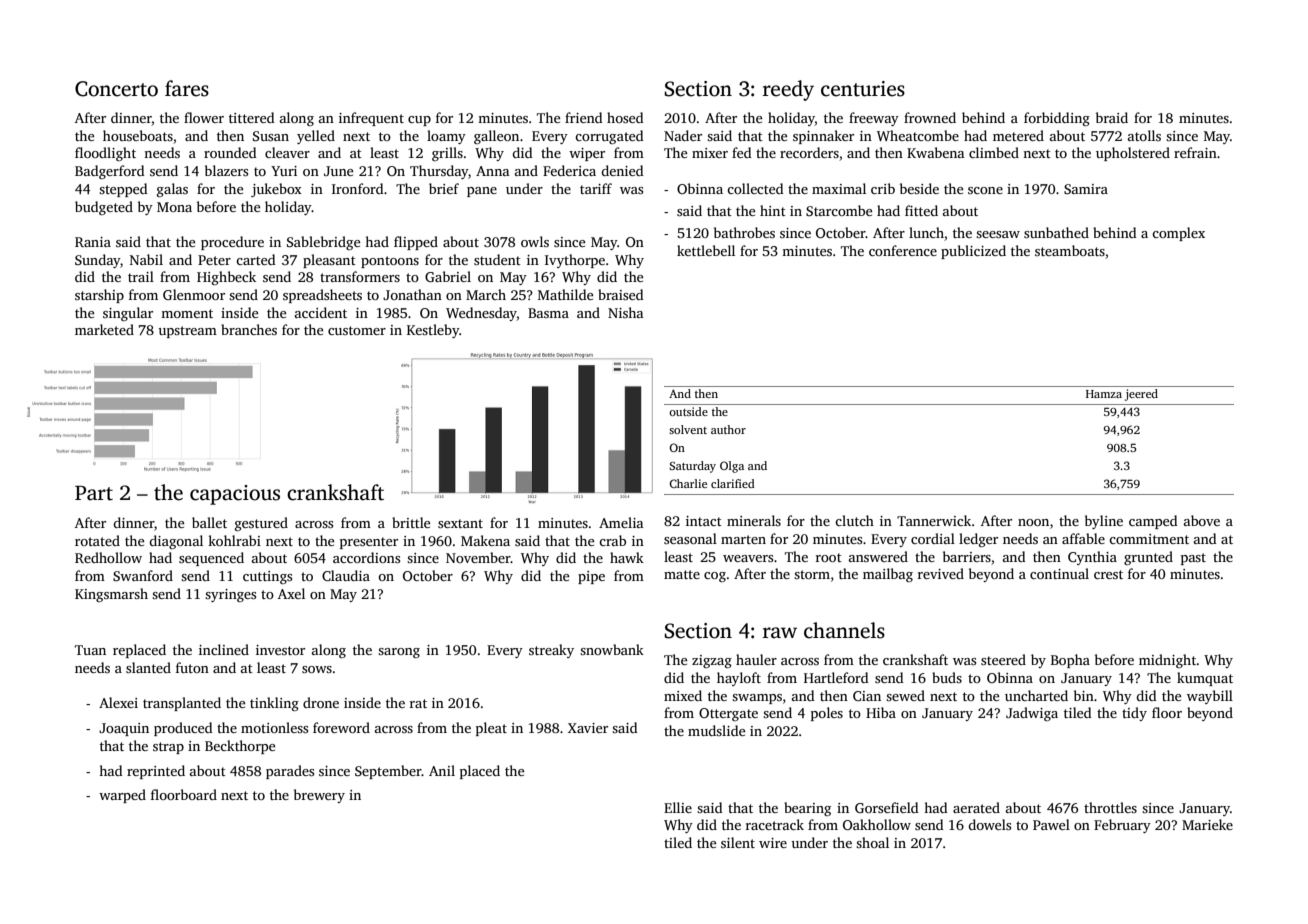 This image has width=1308, height=924. I want to click on forbidding, so click(1057, 119).
